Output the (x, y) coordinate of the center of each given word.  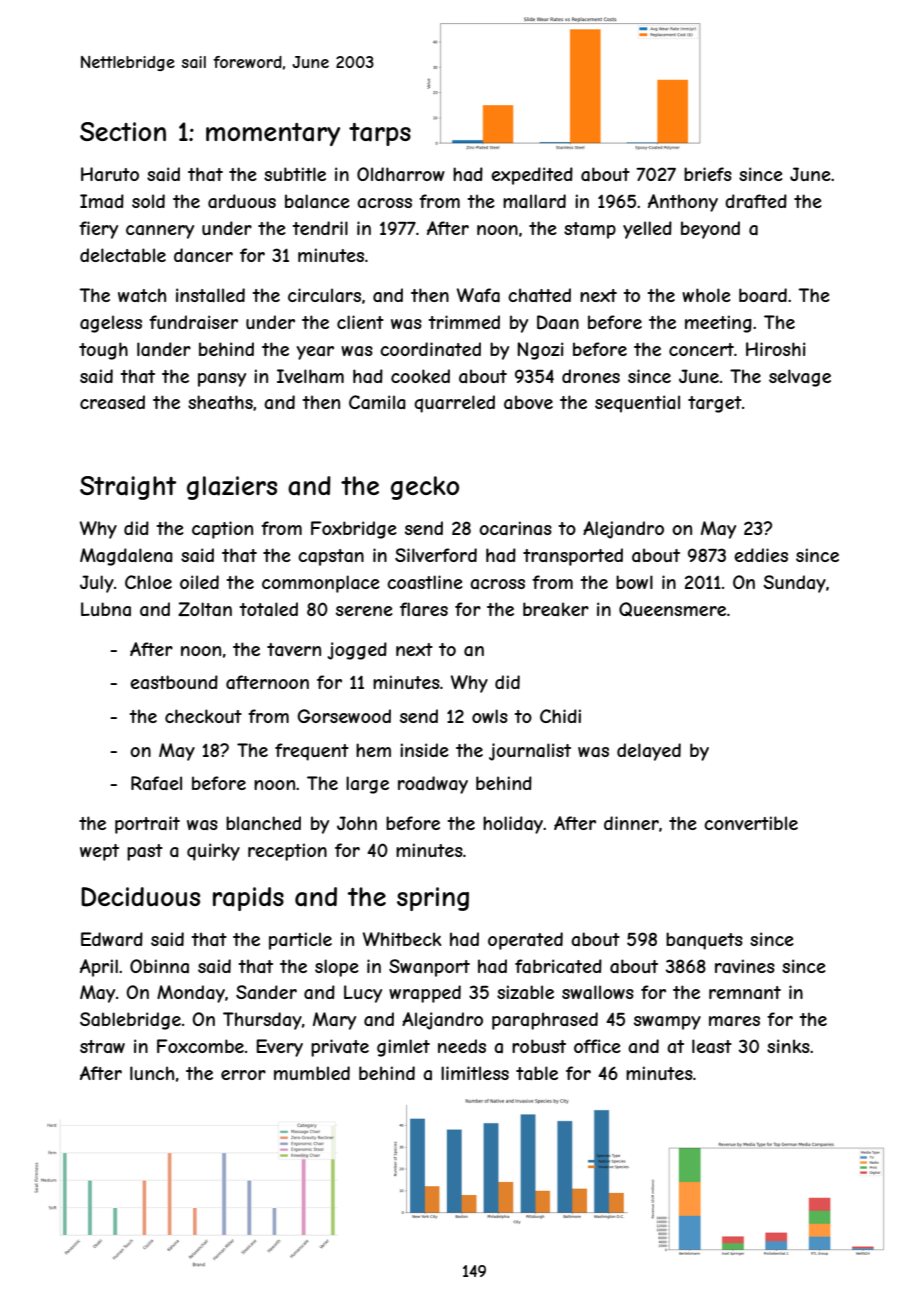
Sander (266, 992)
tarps (380, 134)
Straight (128, 488)
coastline (425, 582)
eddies (761, 555)
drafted (756, 201)
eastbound (174, 682)
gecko (425, 488)
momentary (273, 134)
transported (573, 557)
